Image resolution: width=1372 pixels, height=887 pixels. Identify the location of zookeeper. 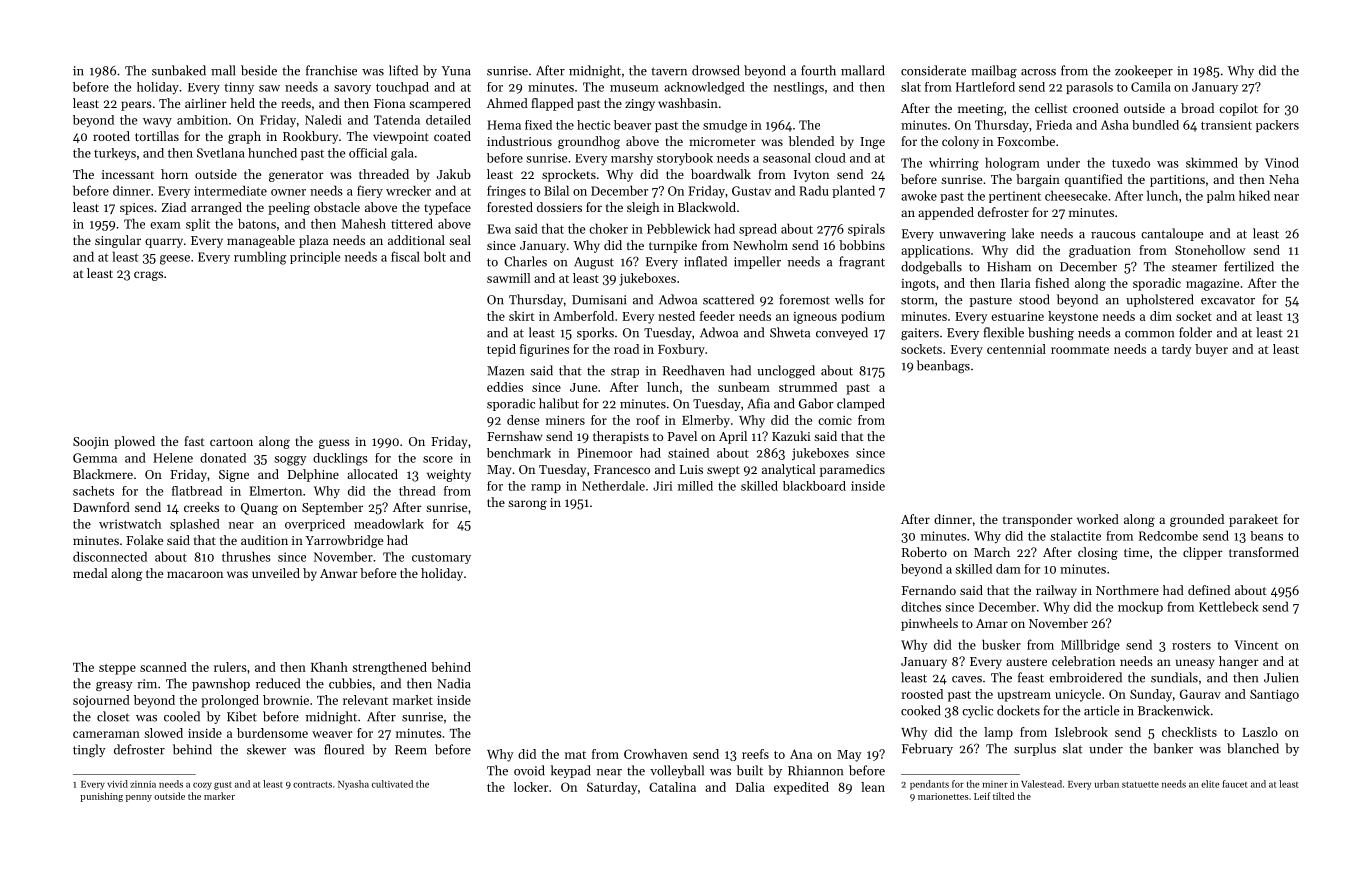
(1144, 71).
